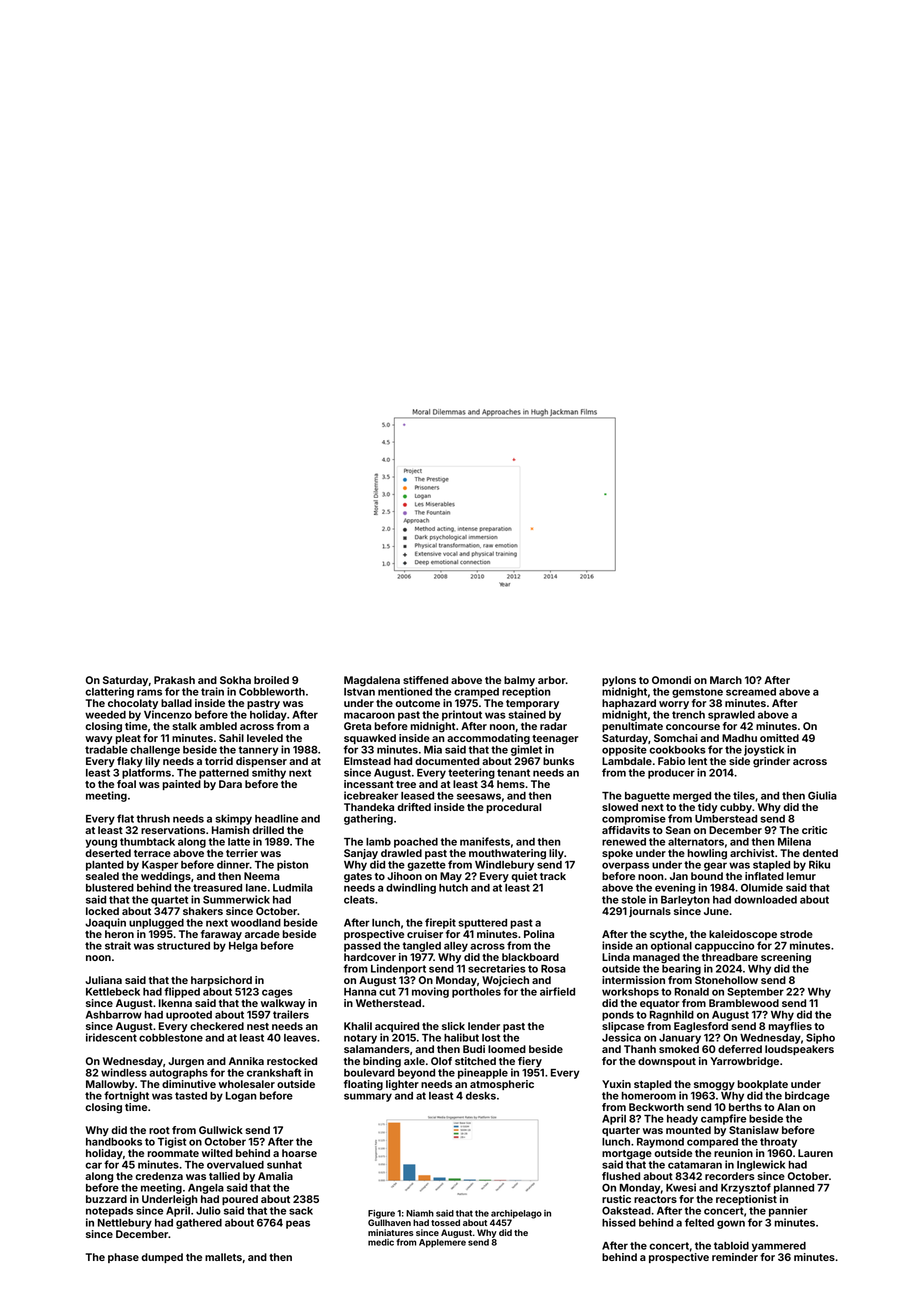 The image size is (924, 1308). What do you see at coordinates (819, 864) in the page?
I see `Riku` at bounding box center [819, 864].
